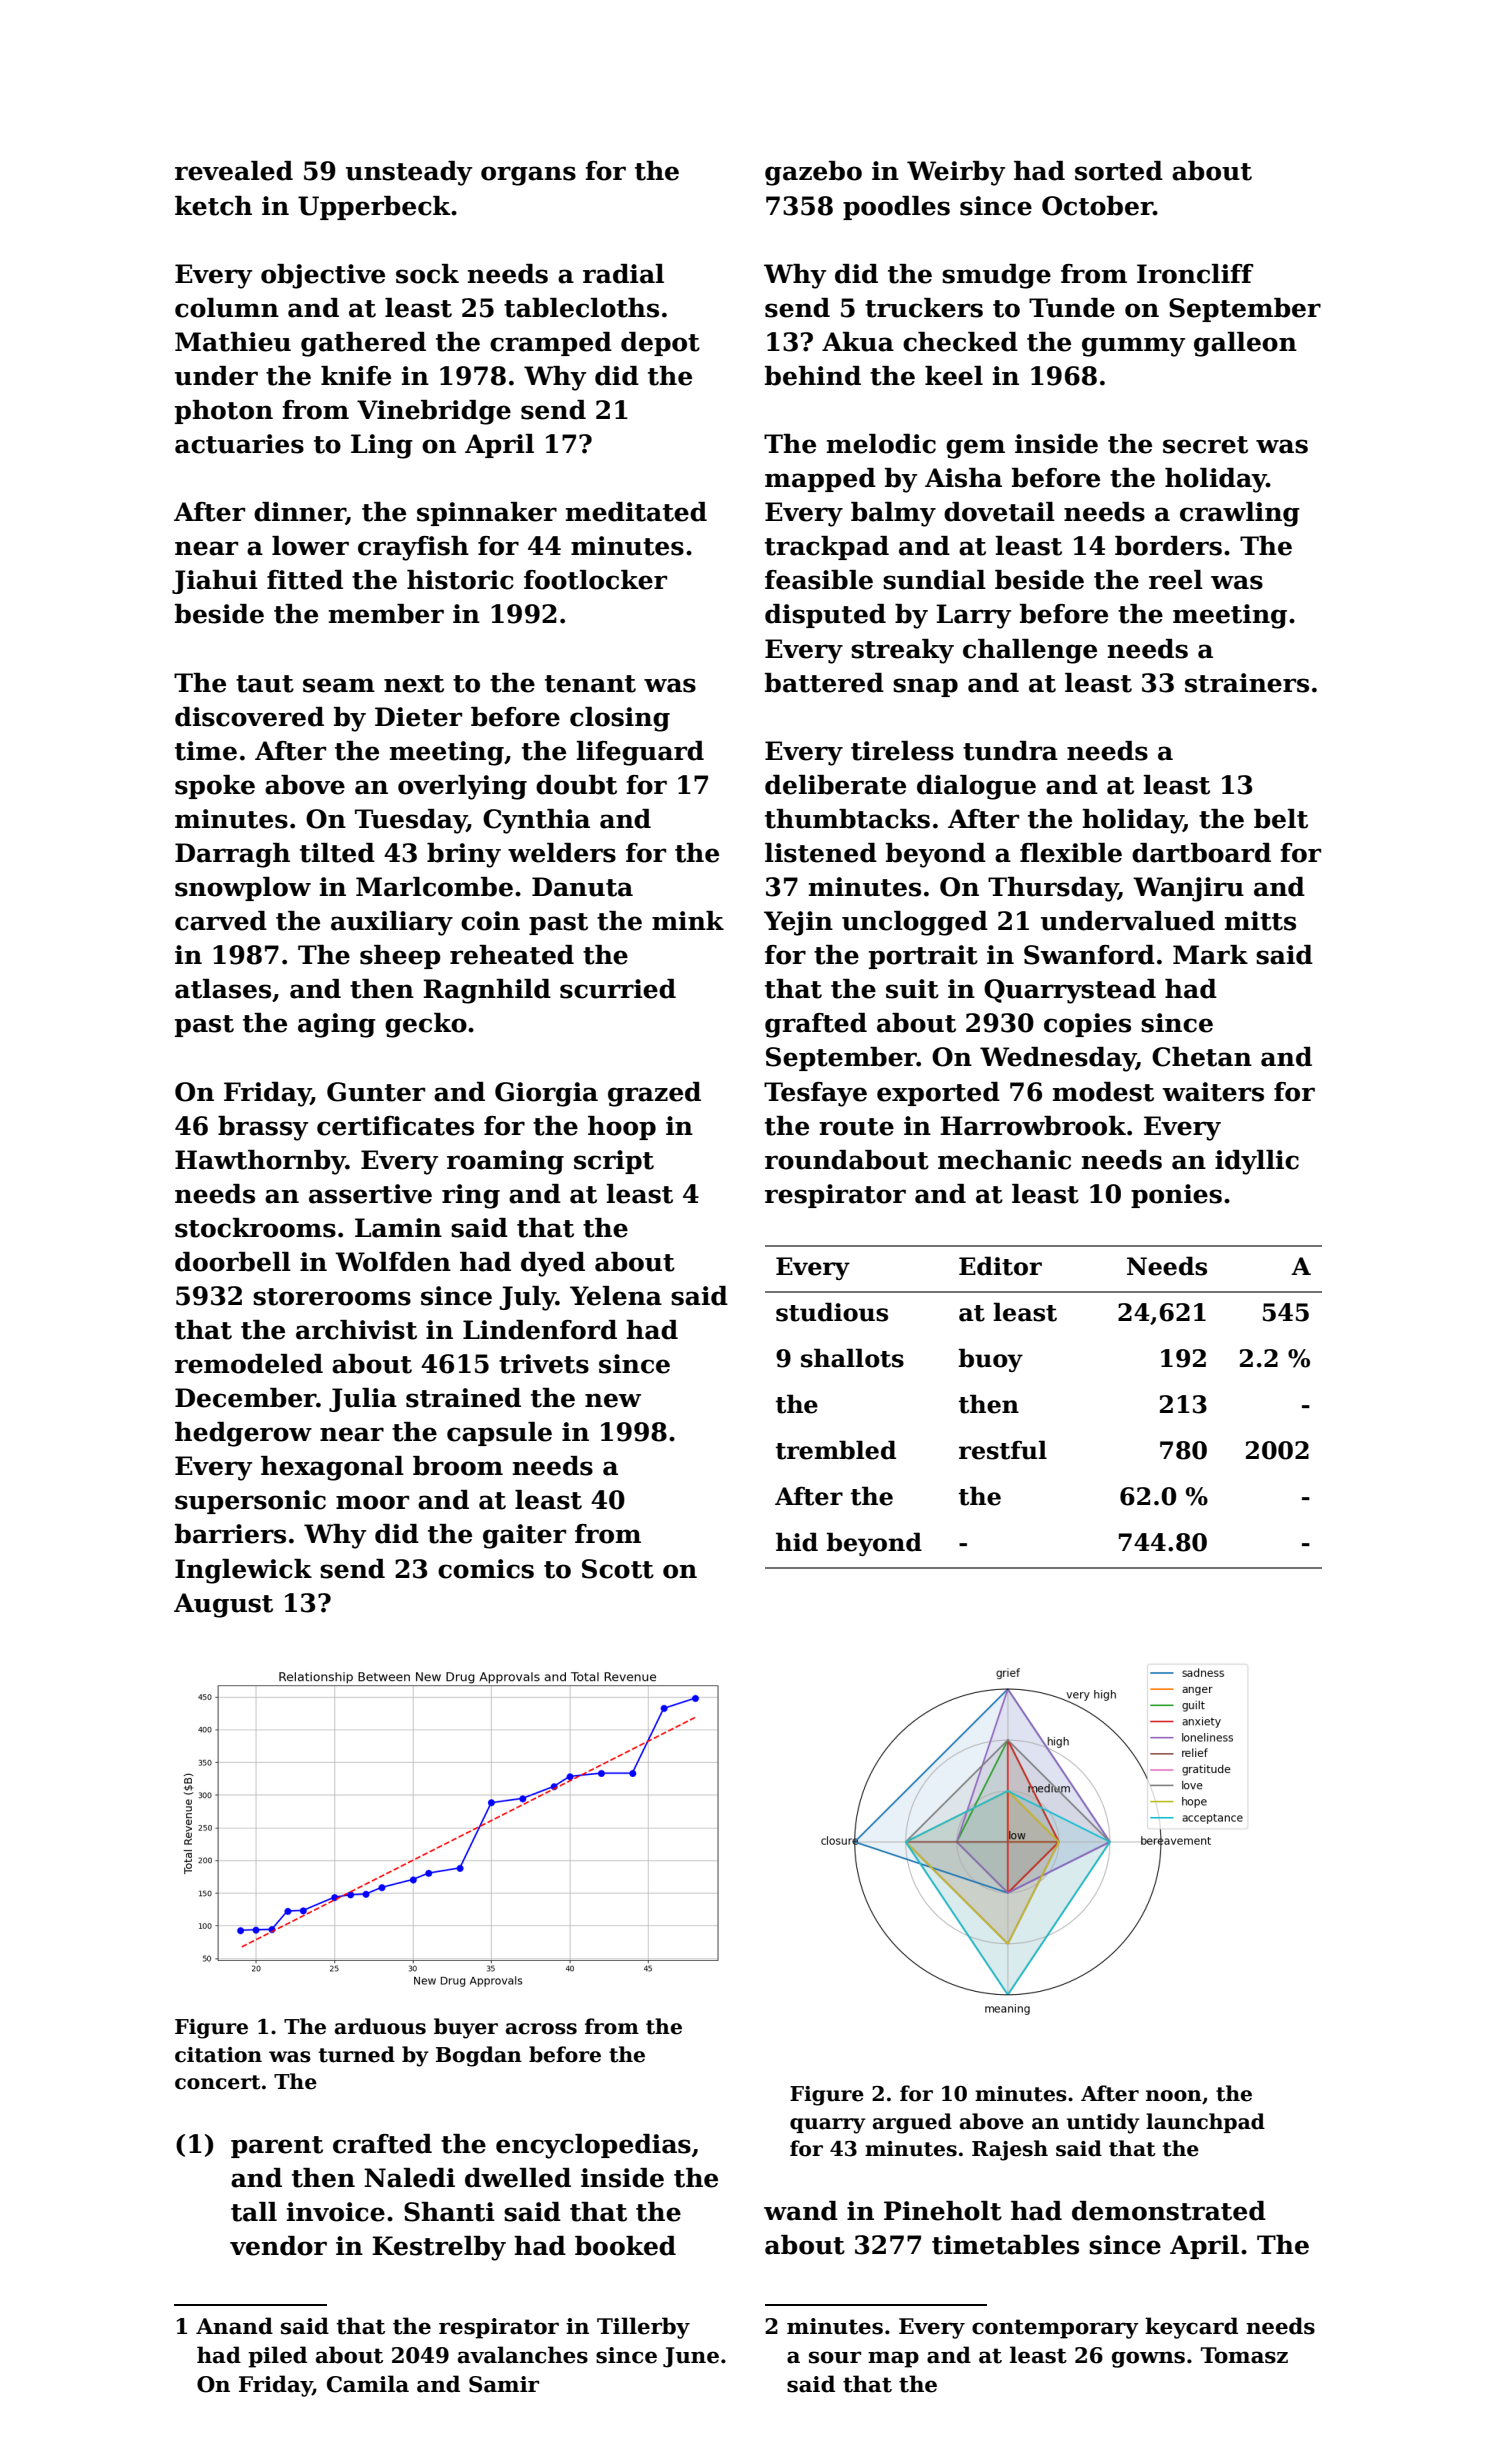 The height and width of the screenshot is (2464, 1496). What do you see at coordinates (486, 1569) in the screenshot?
I see `comics` at bounding box center [486, 1569].
